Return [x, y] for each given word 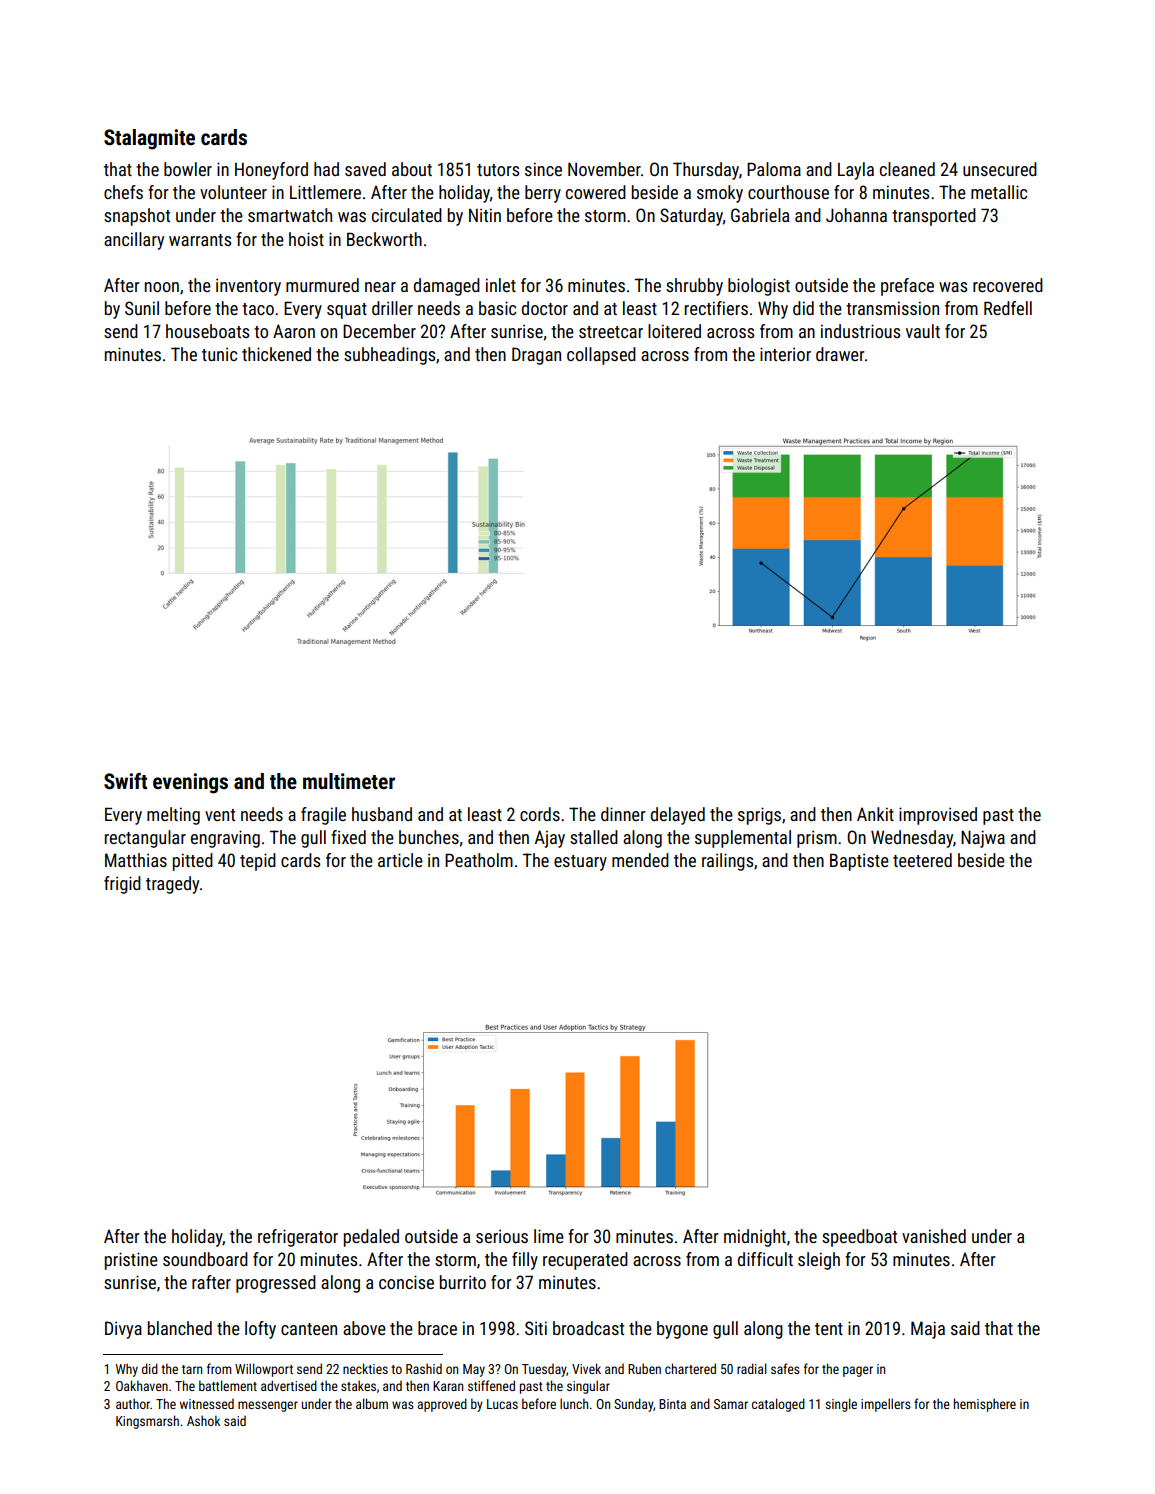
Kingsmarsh [147, 1422]
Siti [536, 1328]
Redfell [1008, 308]
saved [365, 169]
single [841, 1405]
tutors [498, 170]
